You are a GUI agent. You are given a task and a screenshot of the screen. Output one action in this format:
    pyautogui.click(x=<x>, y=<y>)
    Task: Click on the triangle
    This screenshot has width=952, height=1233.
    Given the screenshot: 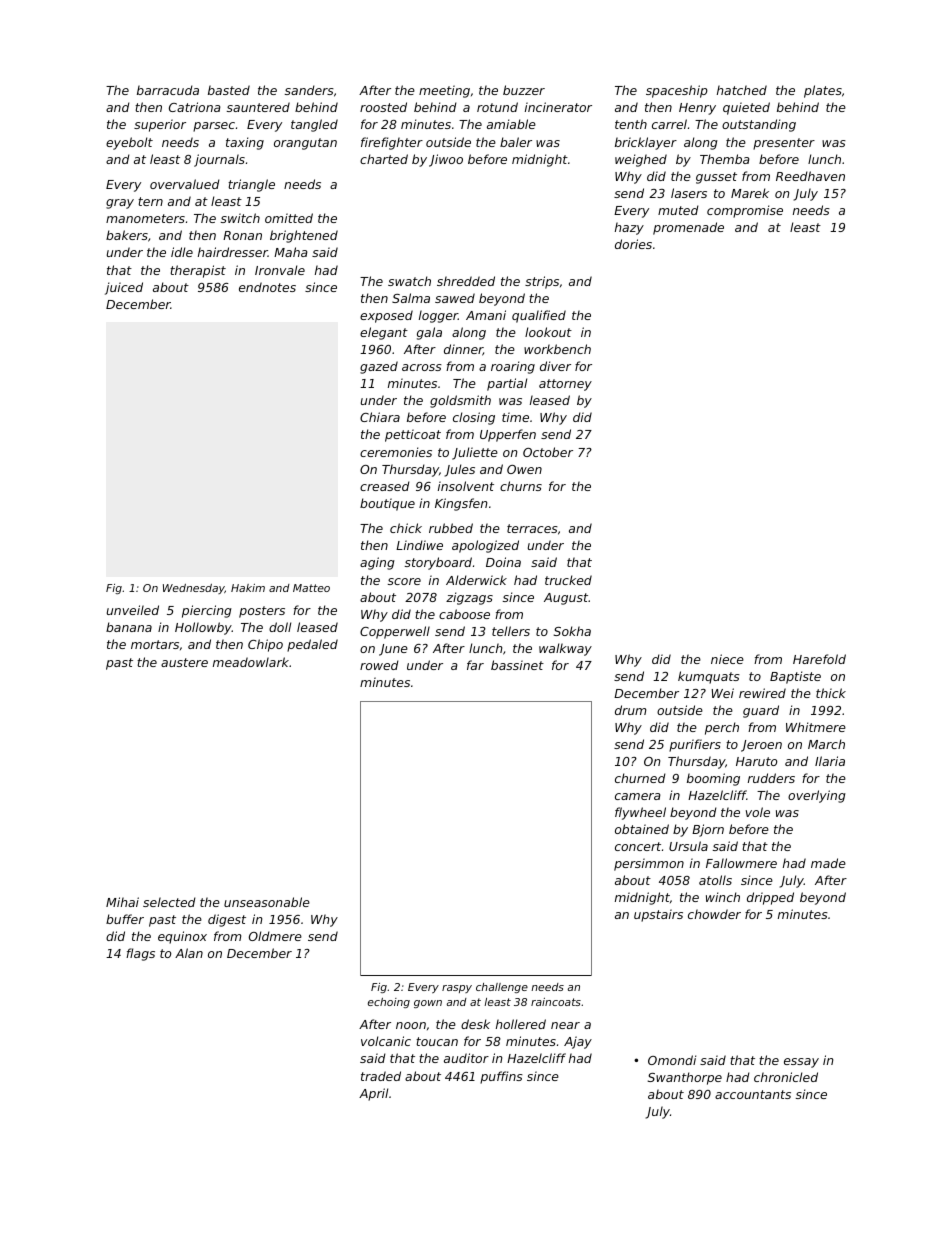 What is the action you would take?
    pyautogui.click(x=251, y=185)
